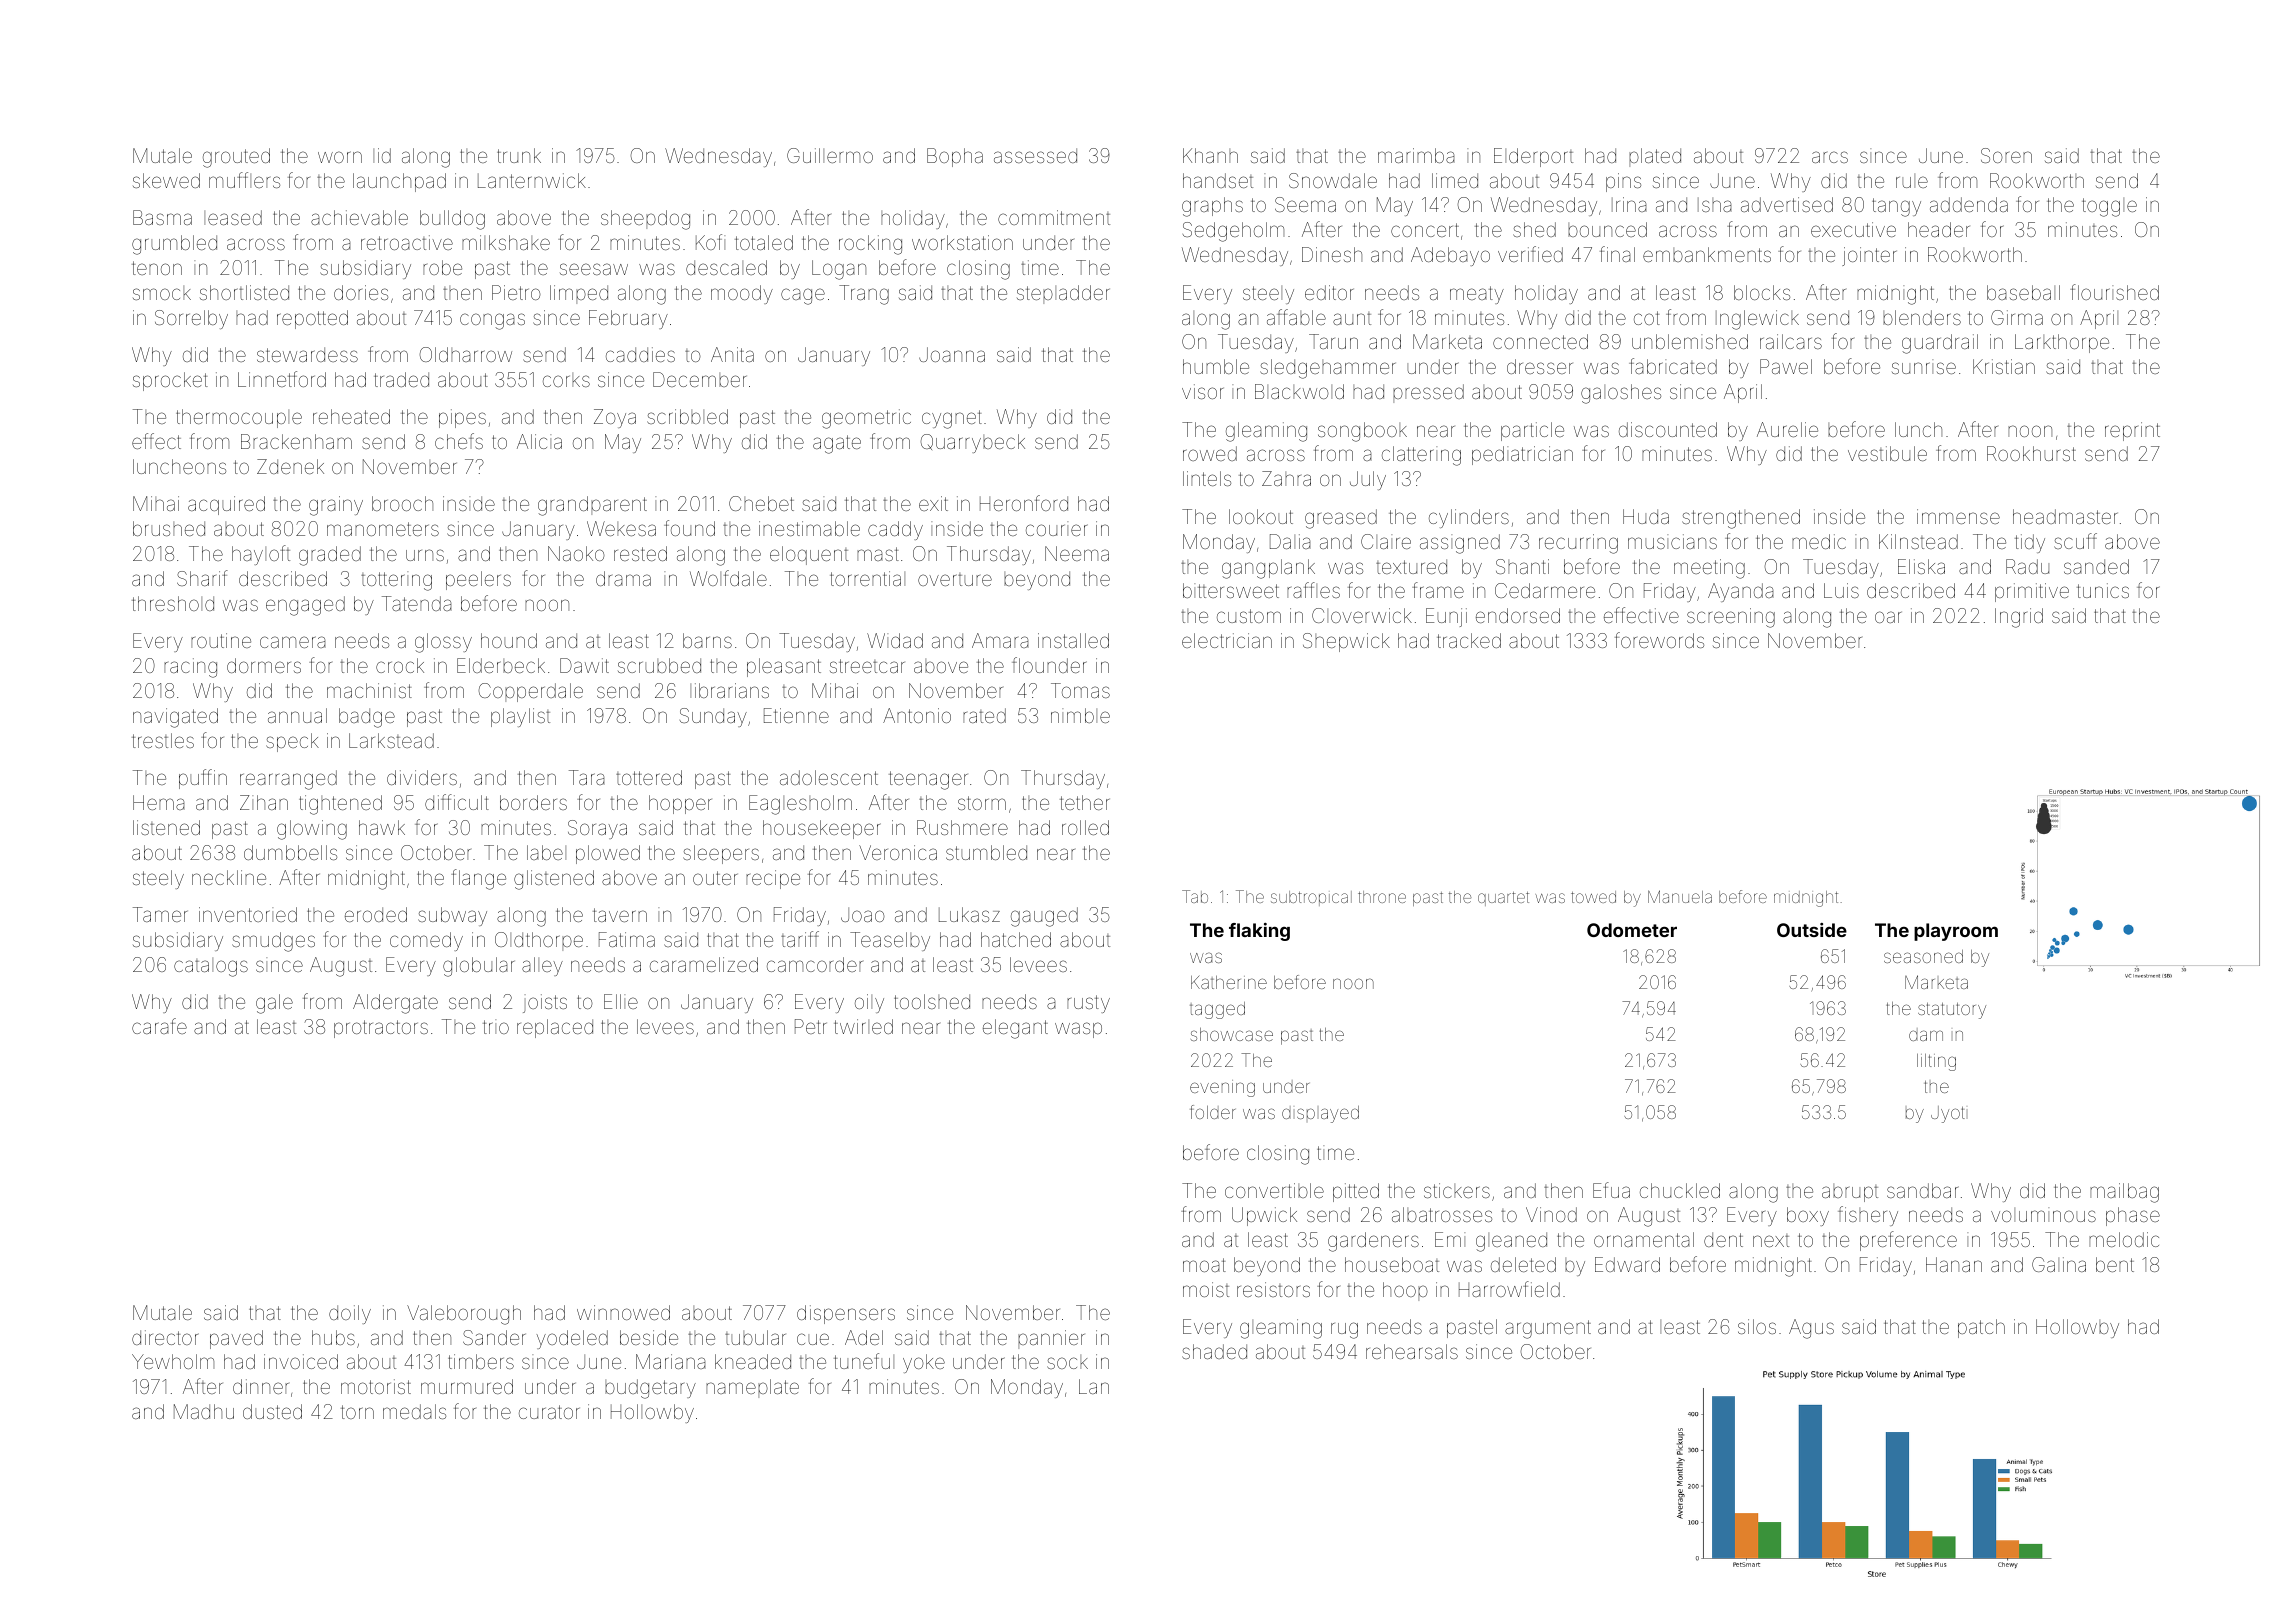  I want to click on carafe, so click(159, 1026).
